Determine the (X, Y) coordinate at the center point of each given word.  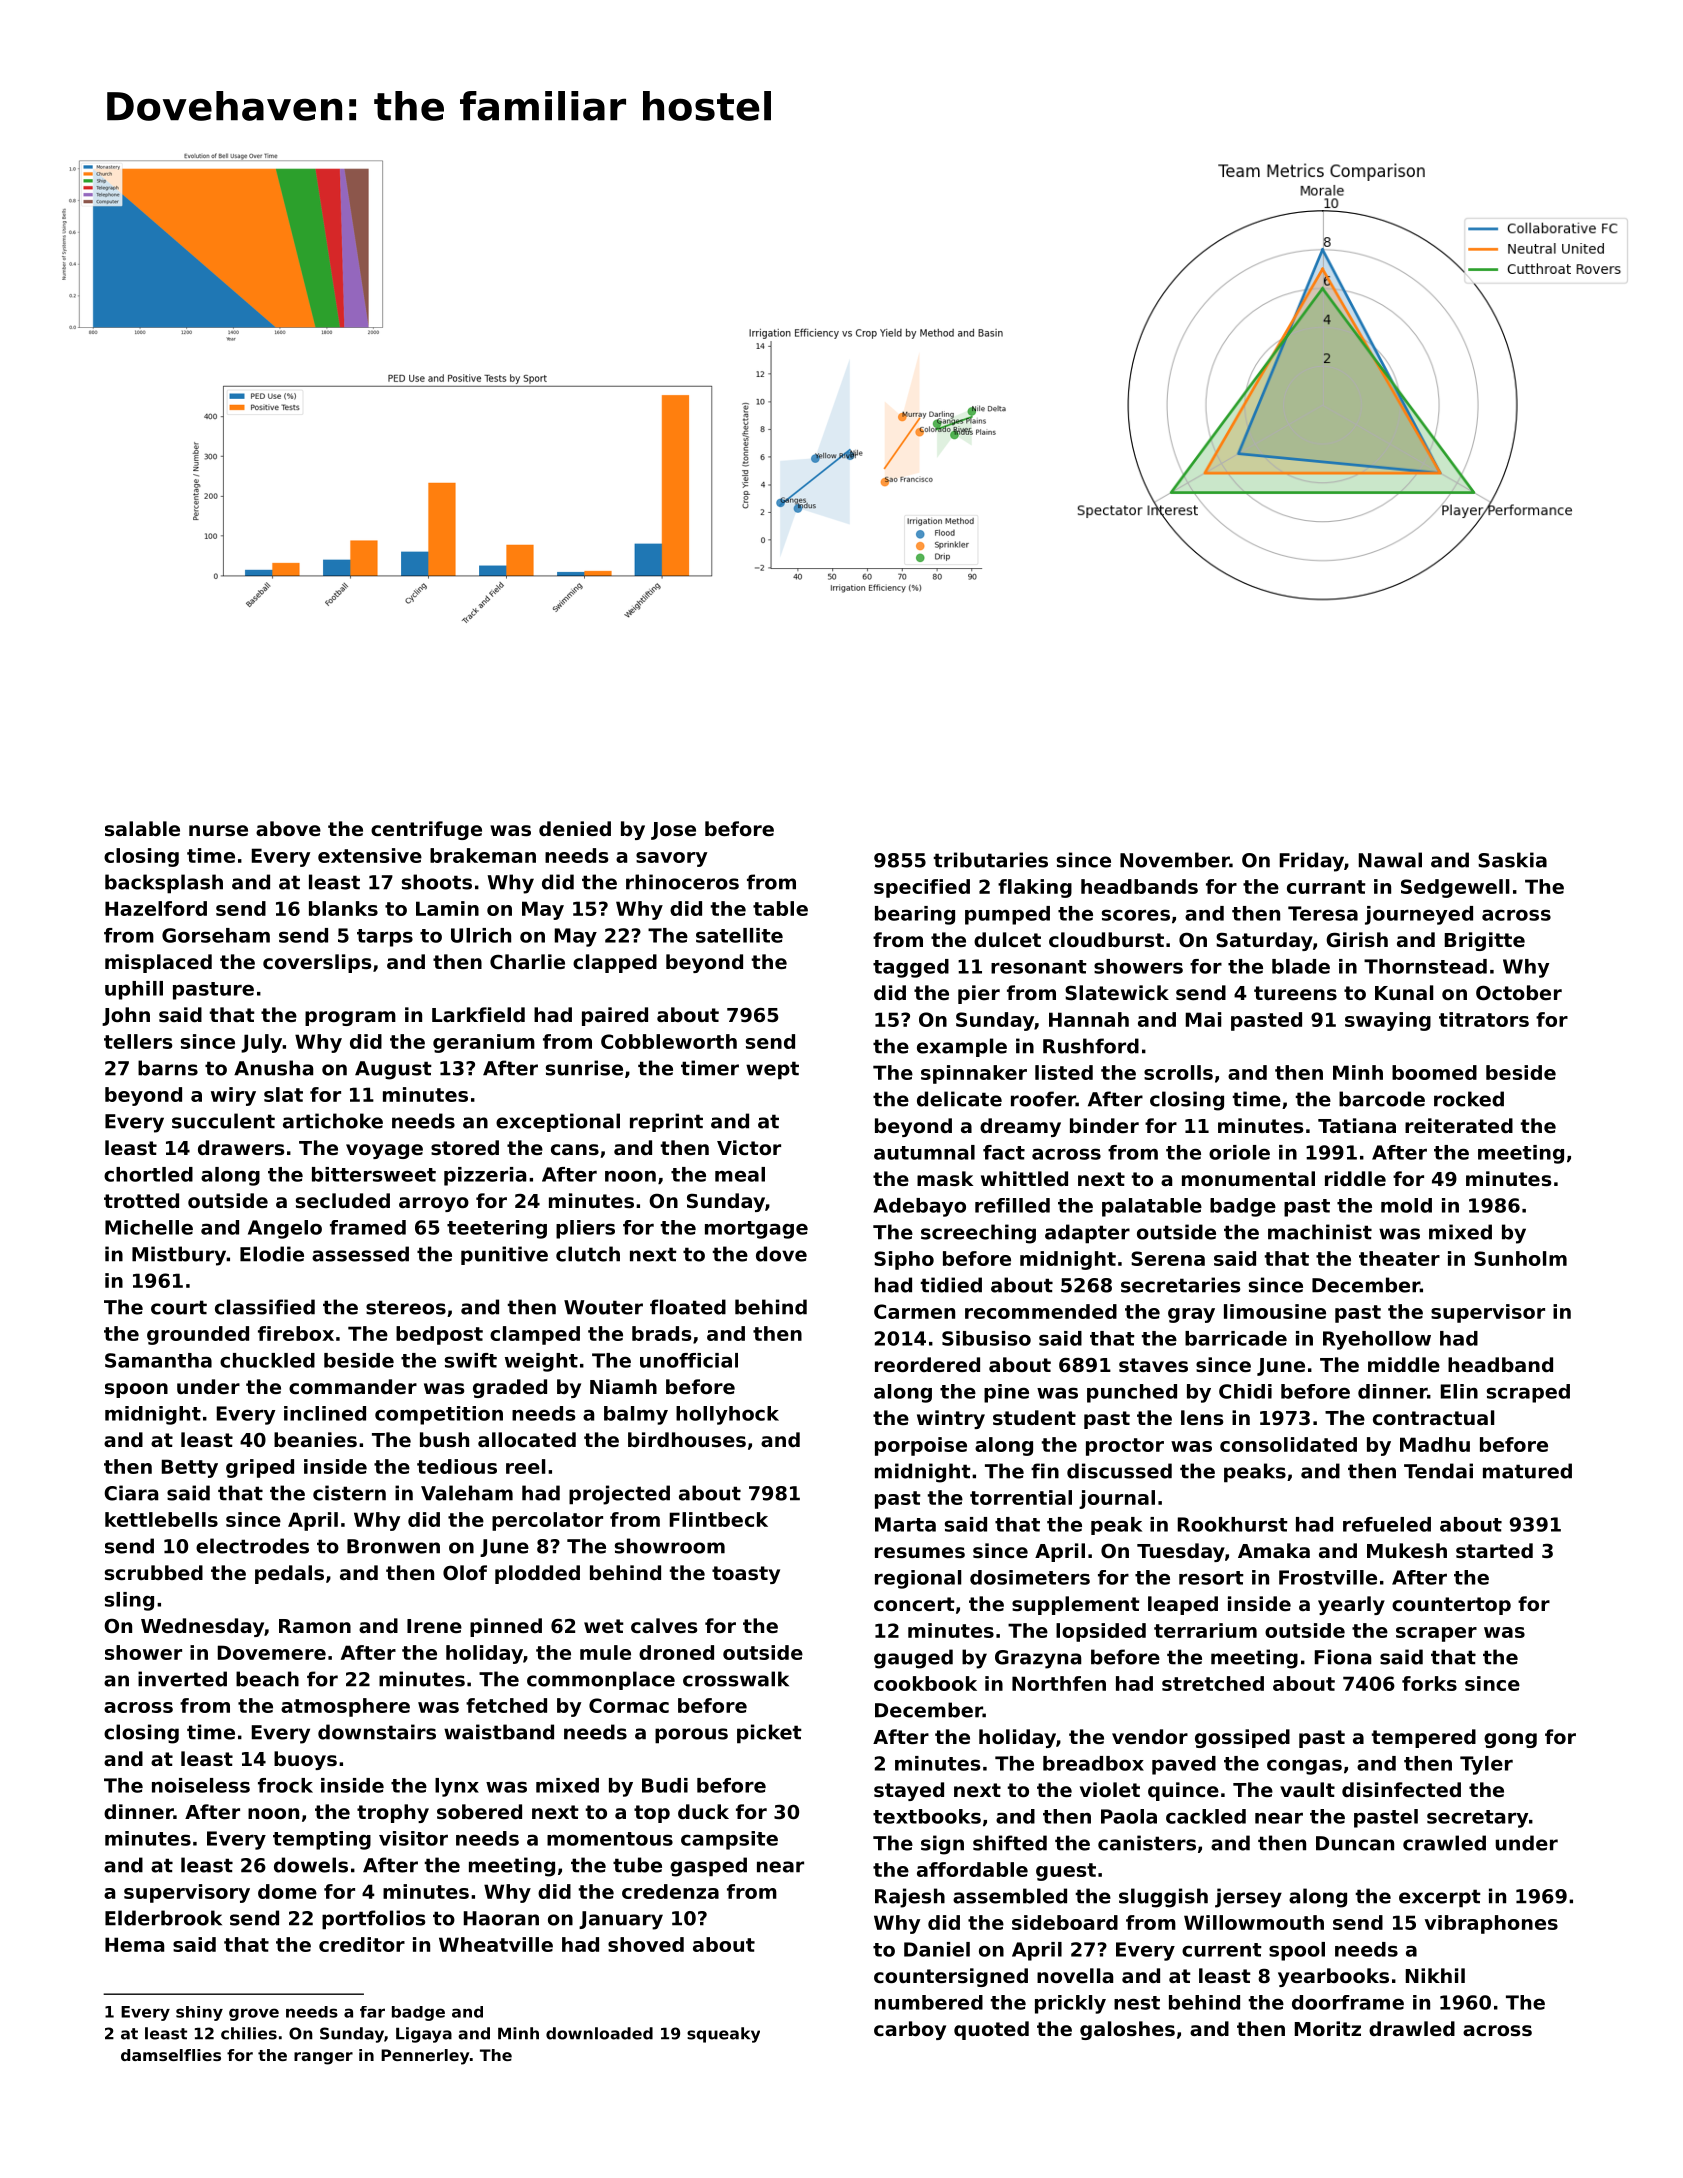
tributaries (990, 860)
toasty (746, 1575)
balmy (636, 1415)
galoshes (1127, 2030)
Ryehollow (1377, 1340)
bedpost (439, 1335)
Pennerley (425, 2057)
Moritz (1328, 2028)
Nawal (1390, 860)
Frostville (1328, 1577)
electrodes (252, 1546)
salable (142, 829)
